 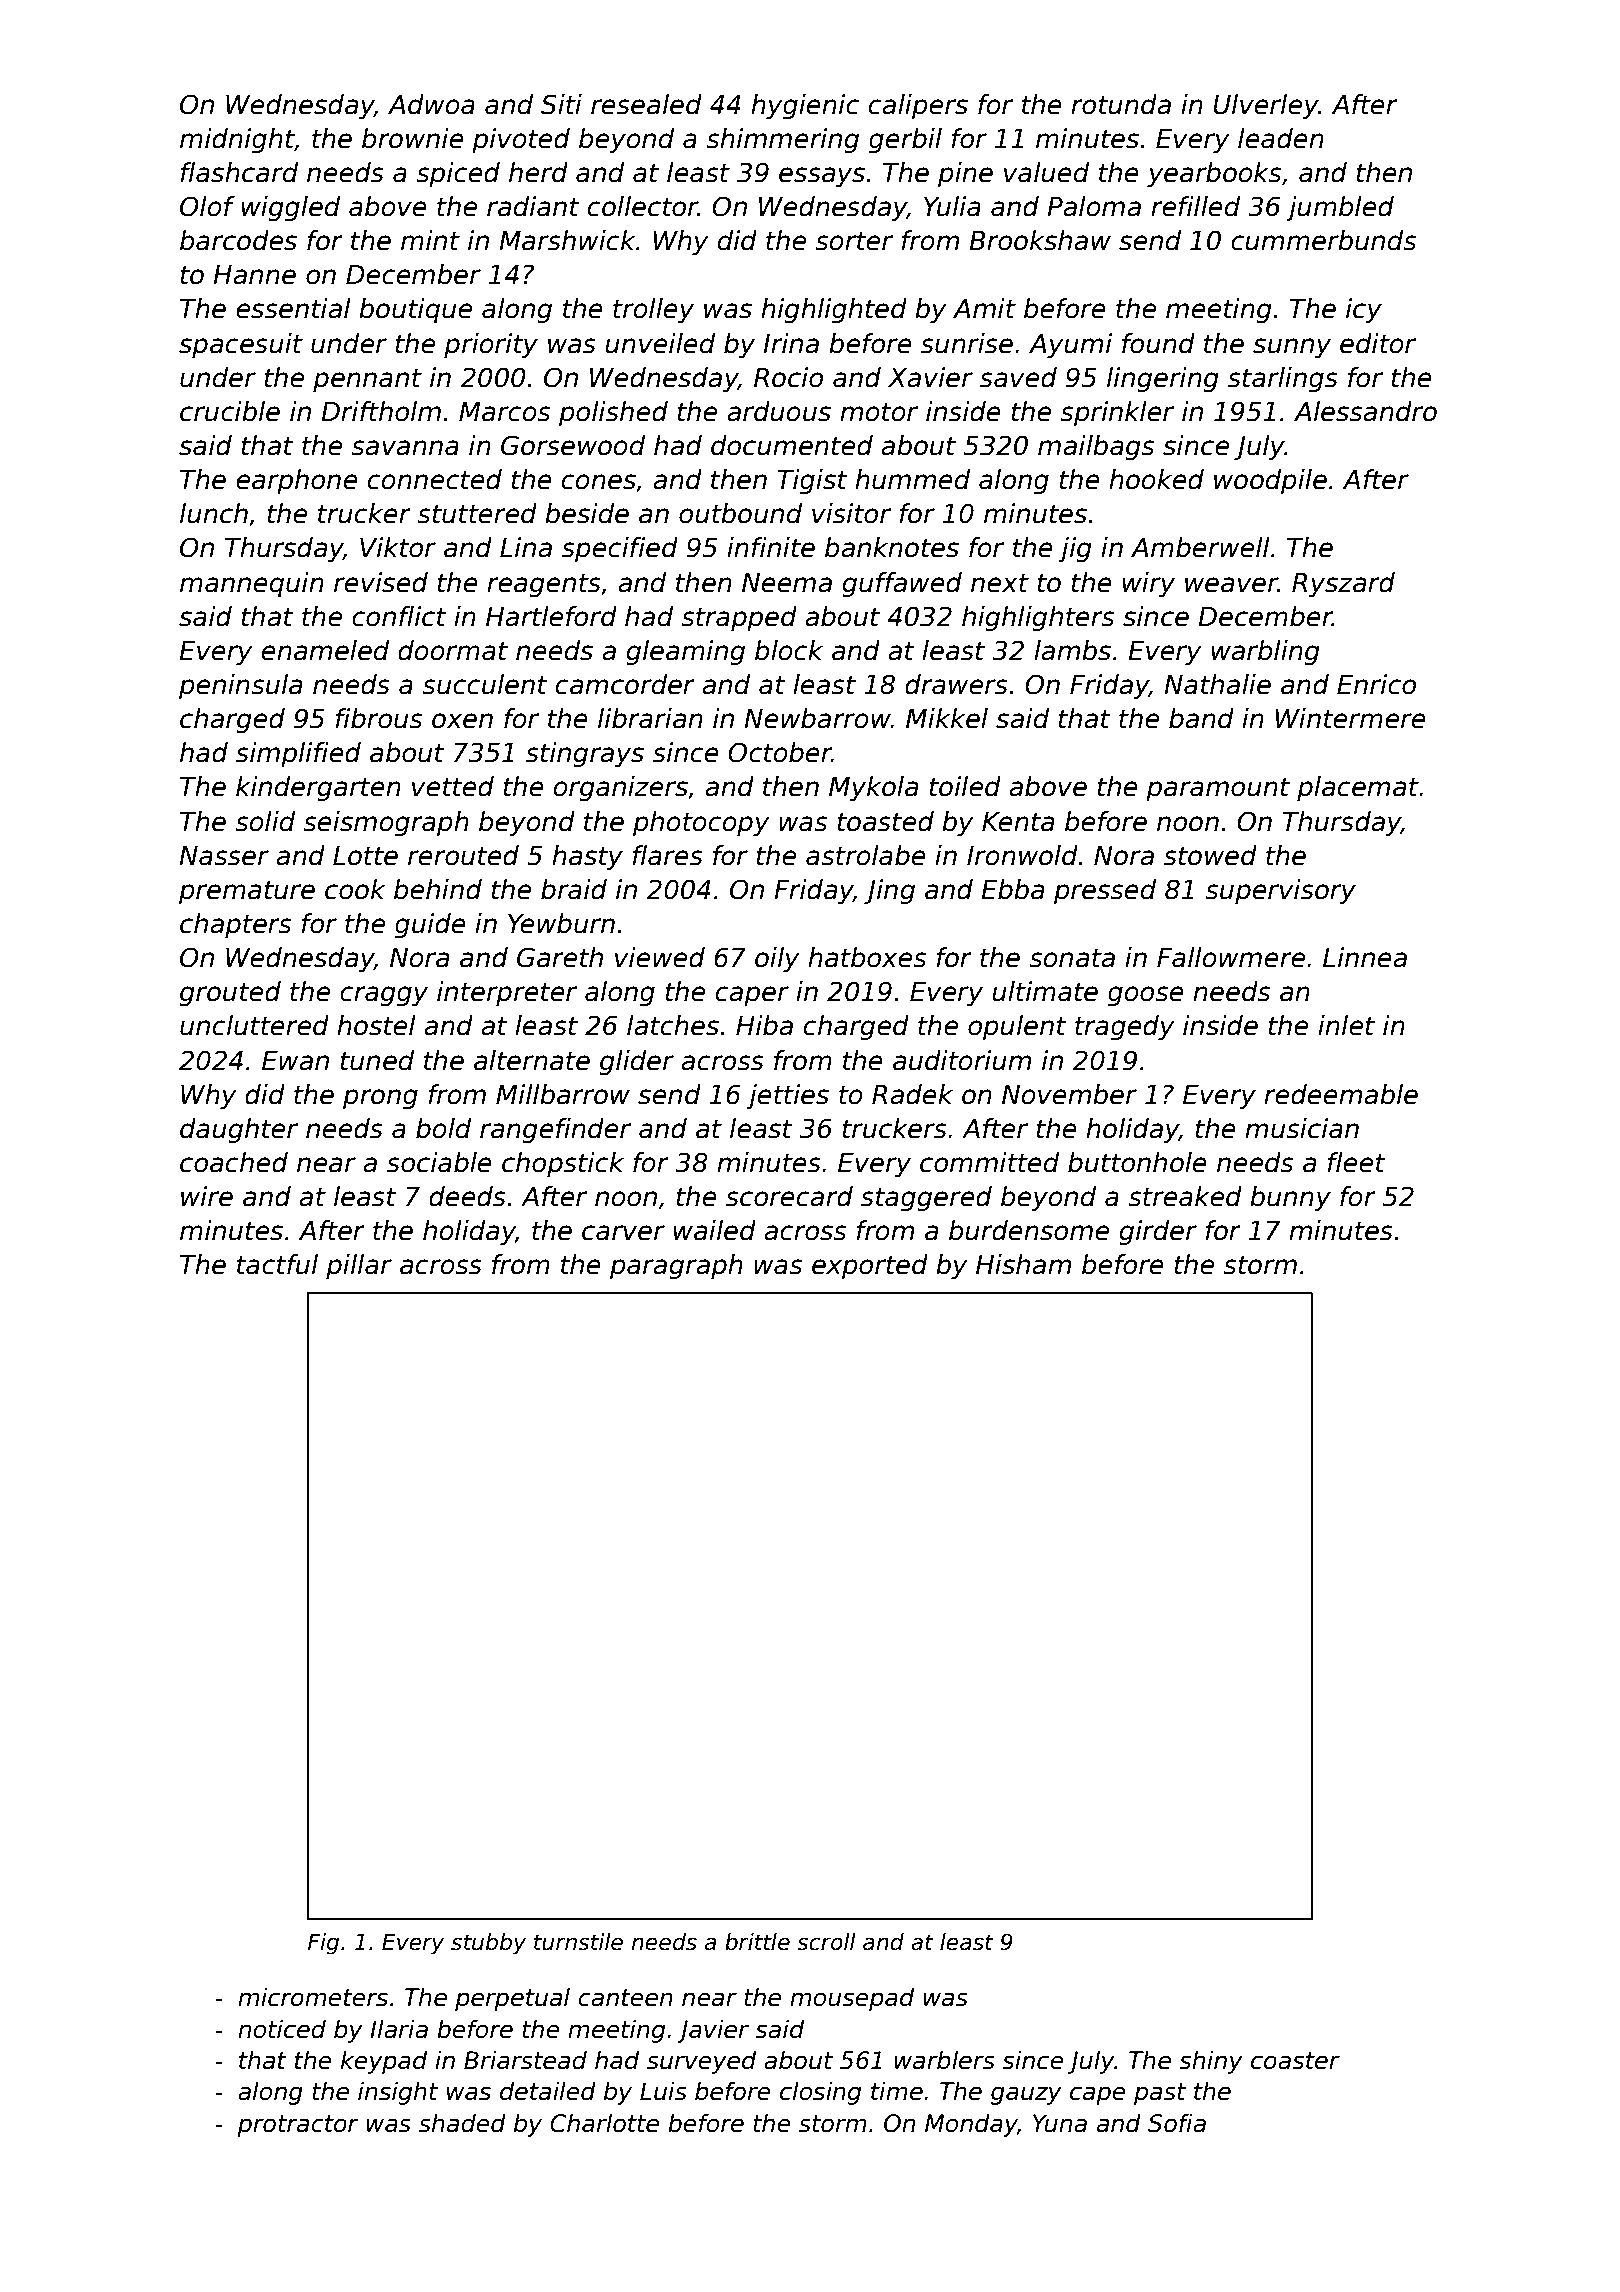 I want to click on pillar, so click(x=359, y=1267).
